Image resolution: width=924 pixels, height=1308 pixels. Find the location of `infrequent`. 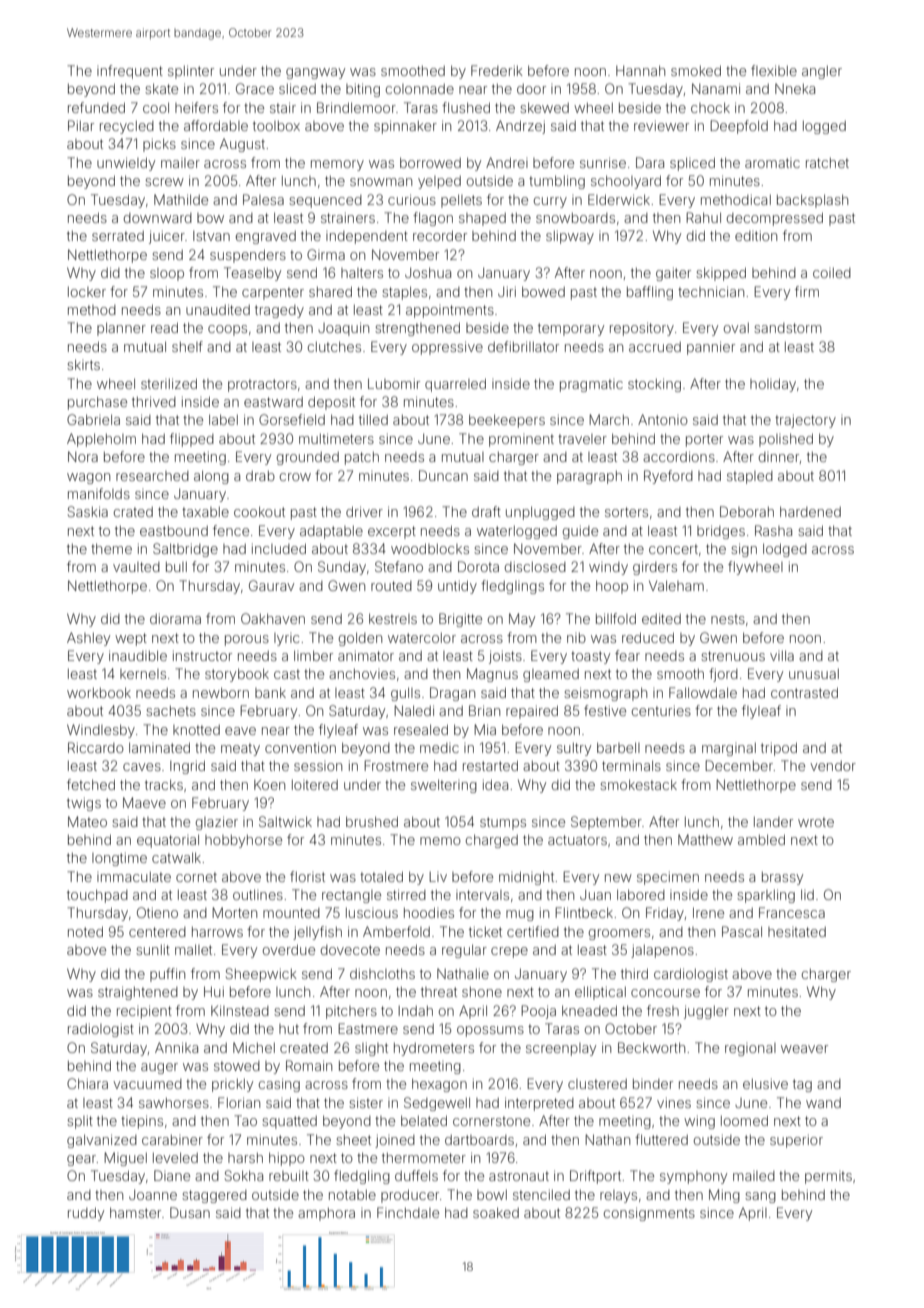

infrequent is located at coordinates (130, 72).
